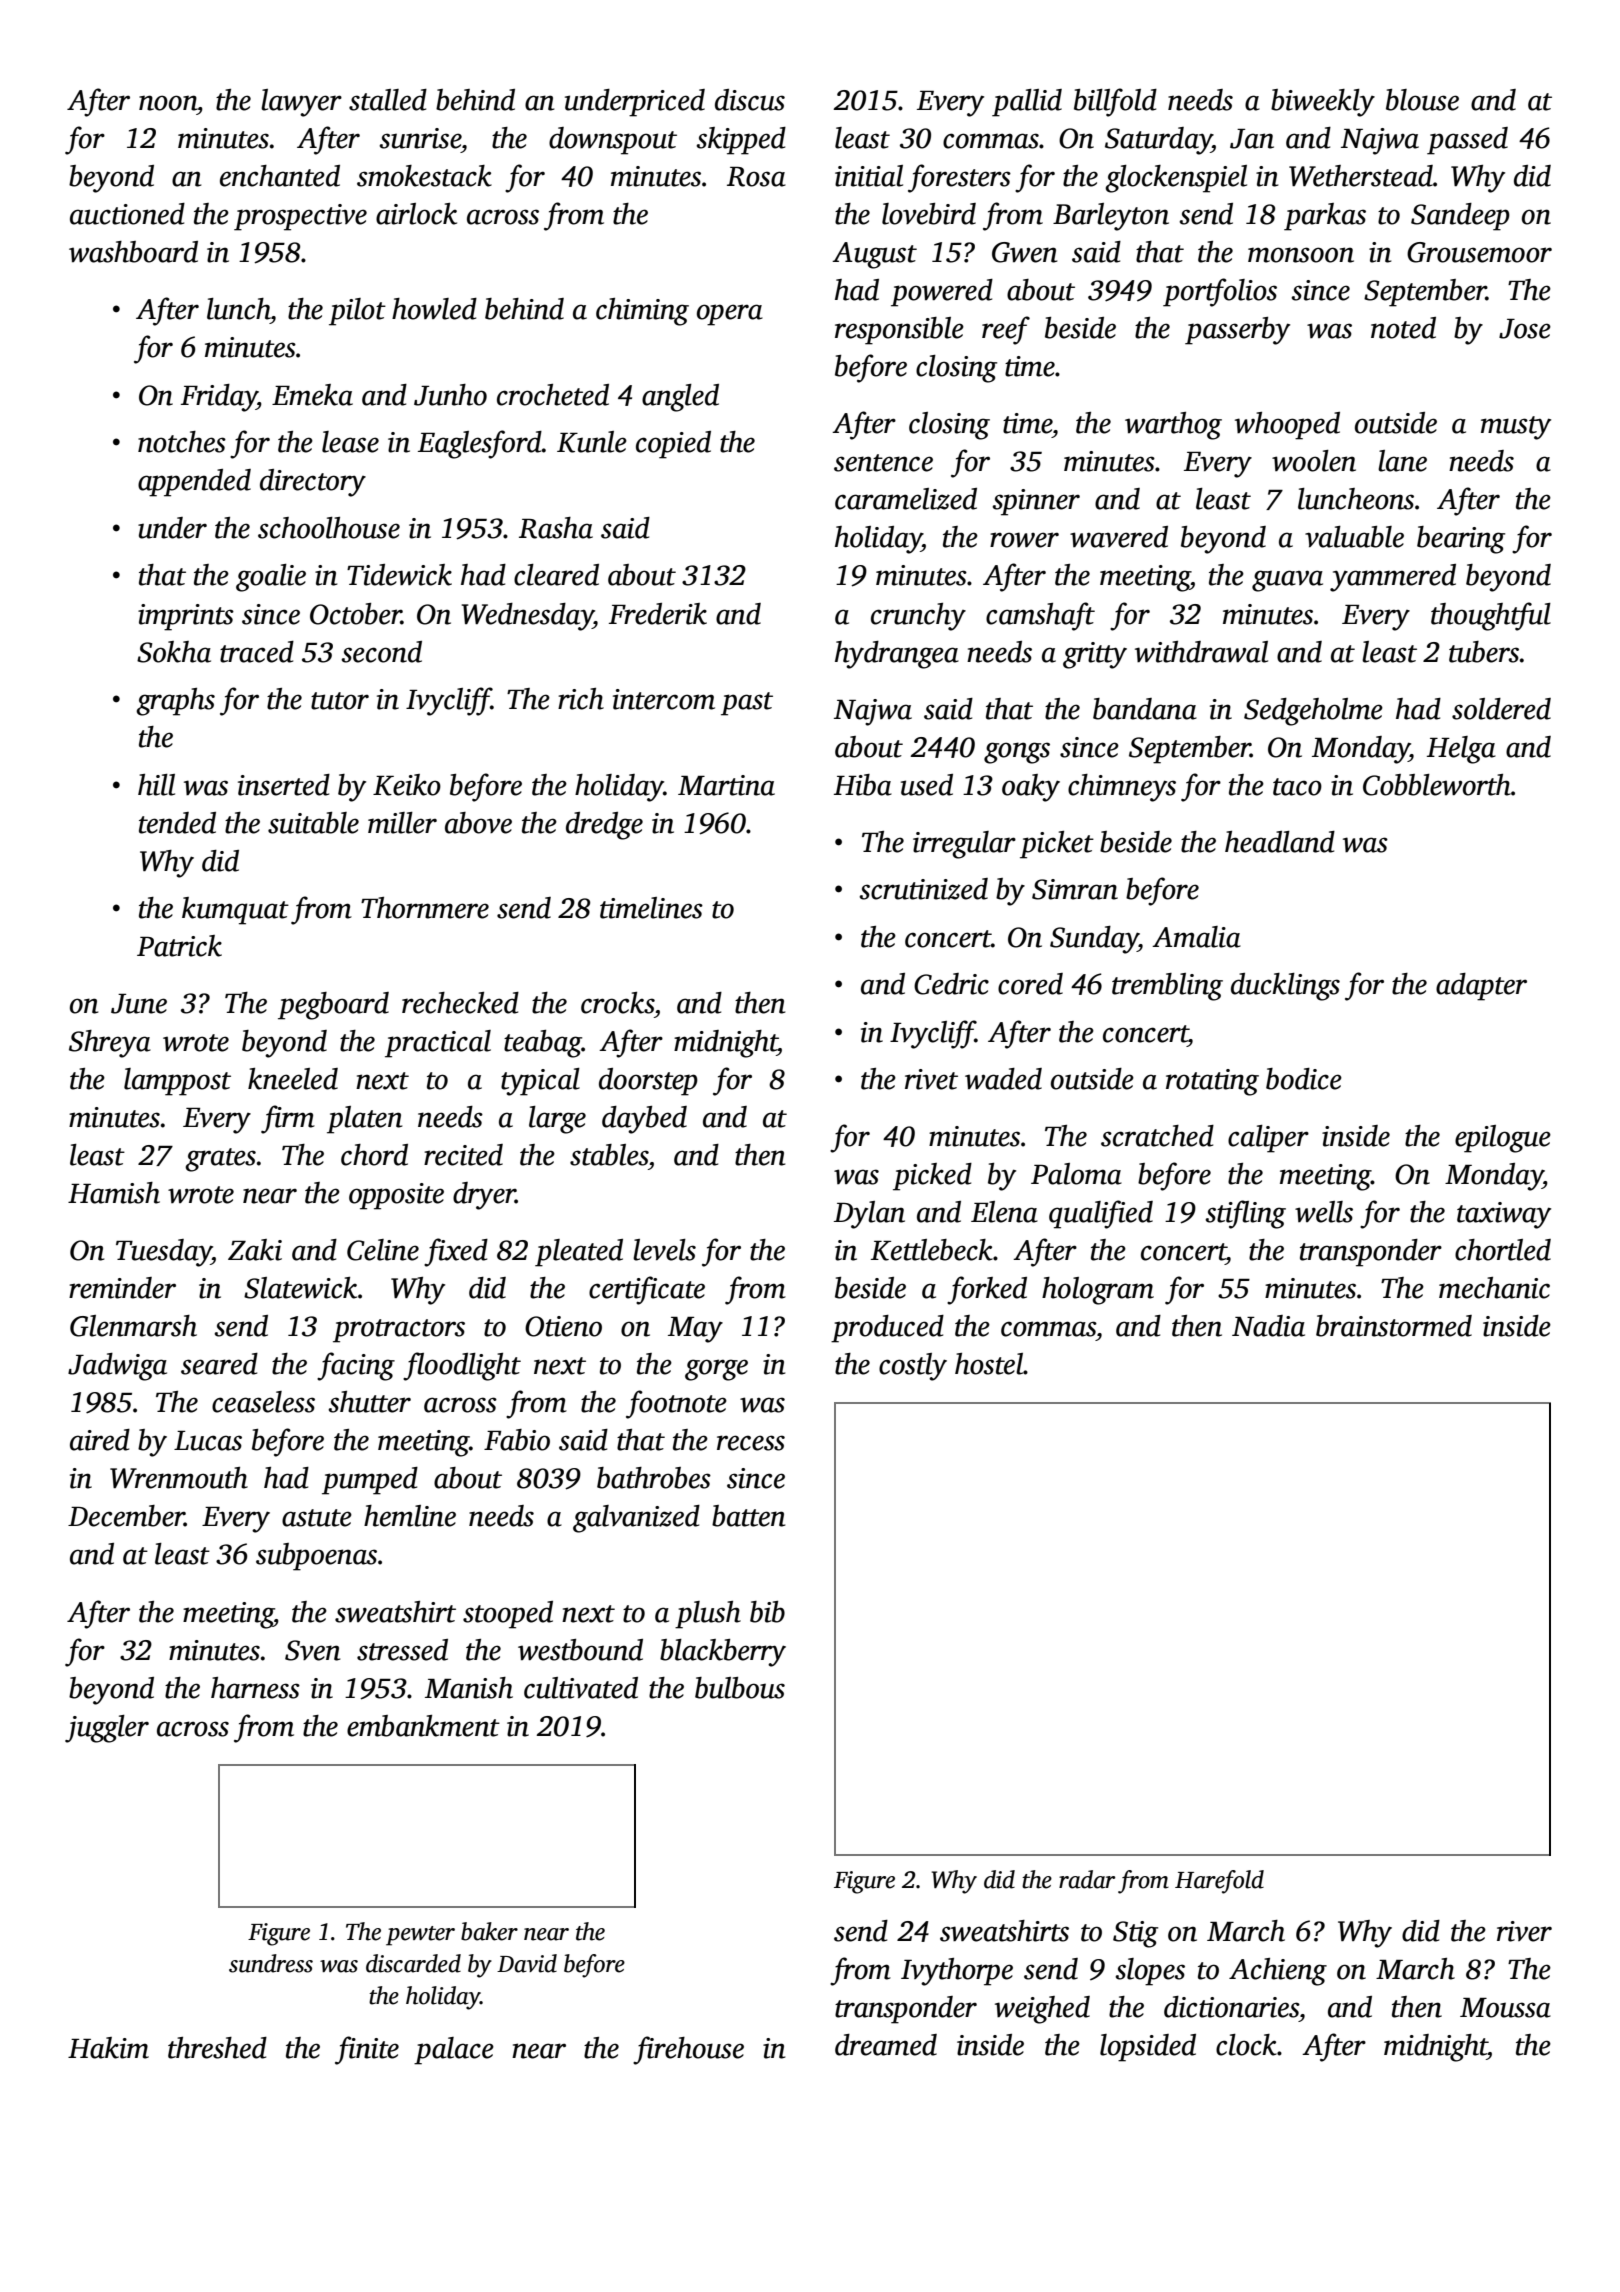 Image resolution: width=1620 pixels, height=2292 pixels. I want to click on blouse, so click(1422, 100).
